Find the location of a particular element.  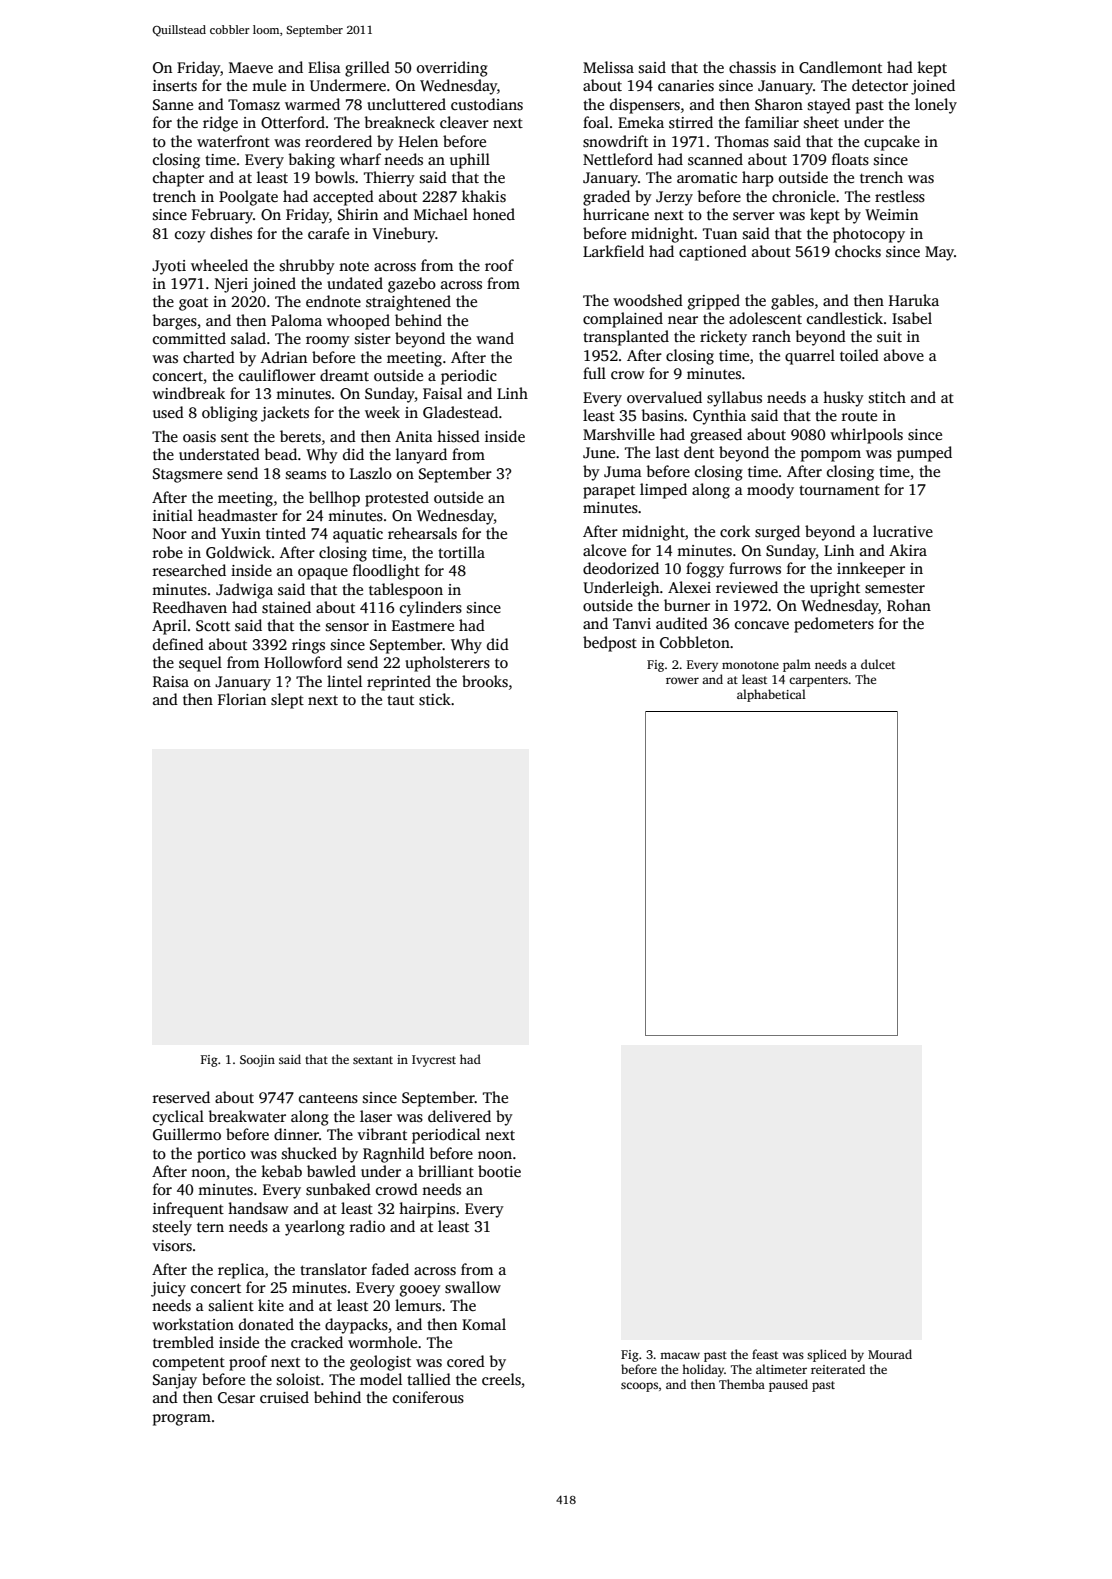

slept is located at coordinates (287, 701).
